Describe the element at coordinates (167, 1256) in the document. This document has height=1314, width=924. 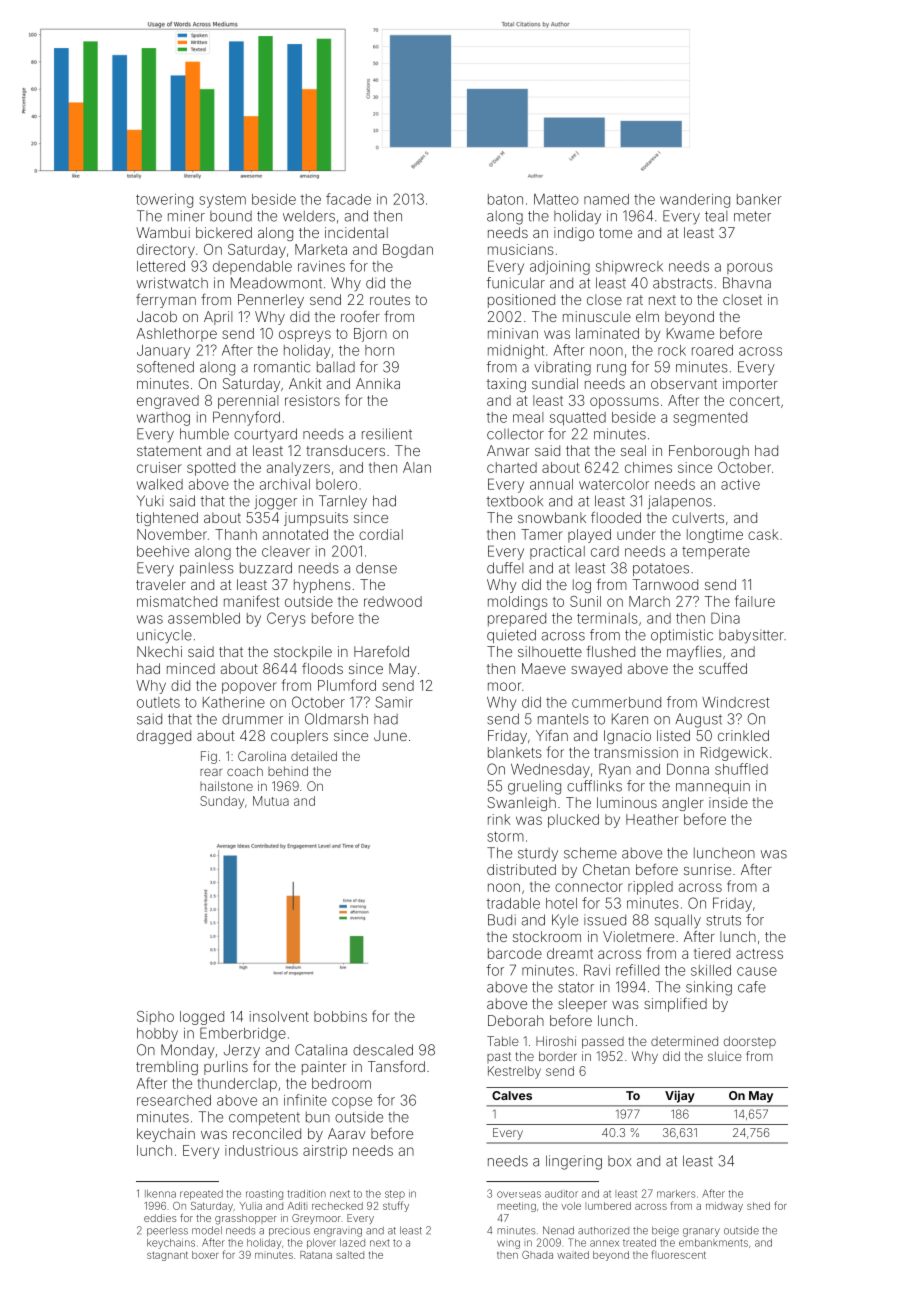
I see `stagnant` at that location.
